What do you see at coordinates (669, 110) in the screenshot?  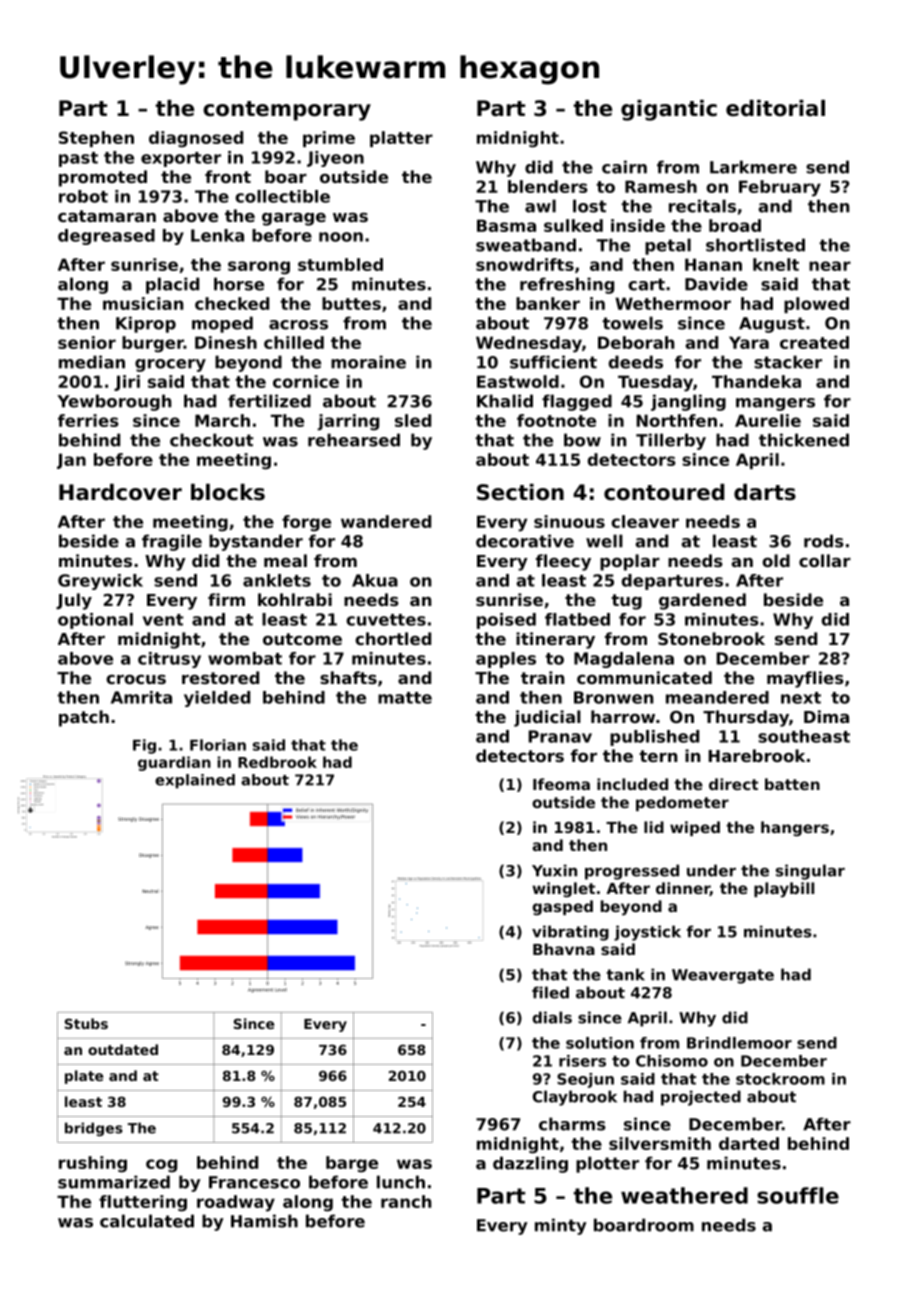 I see `gigantic` at bounding box center [669, 110].
